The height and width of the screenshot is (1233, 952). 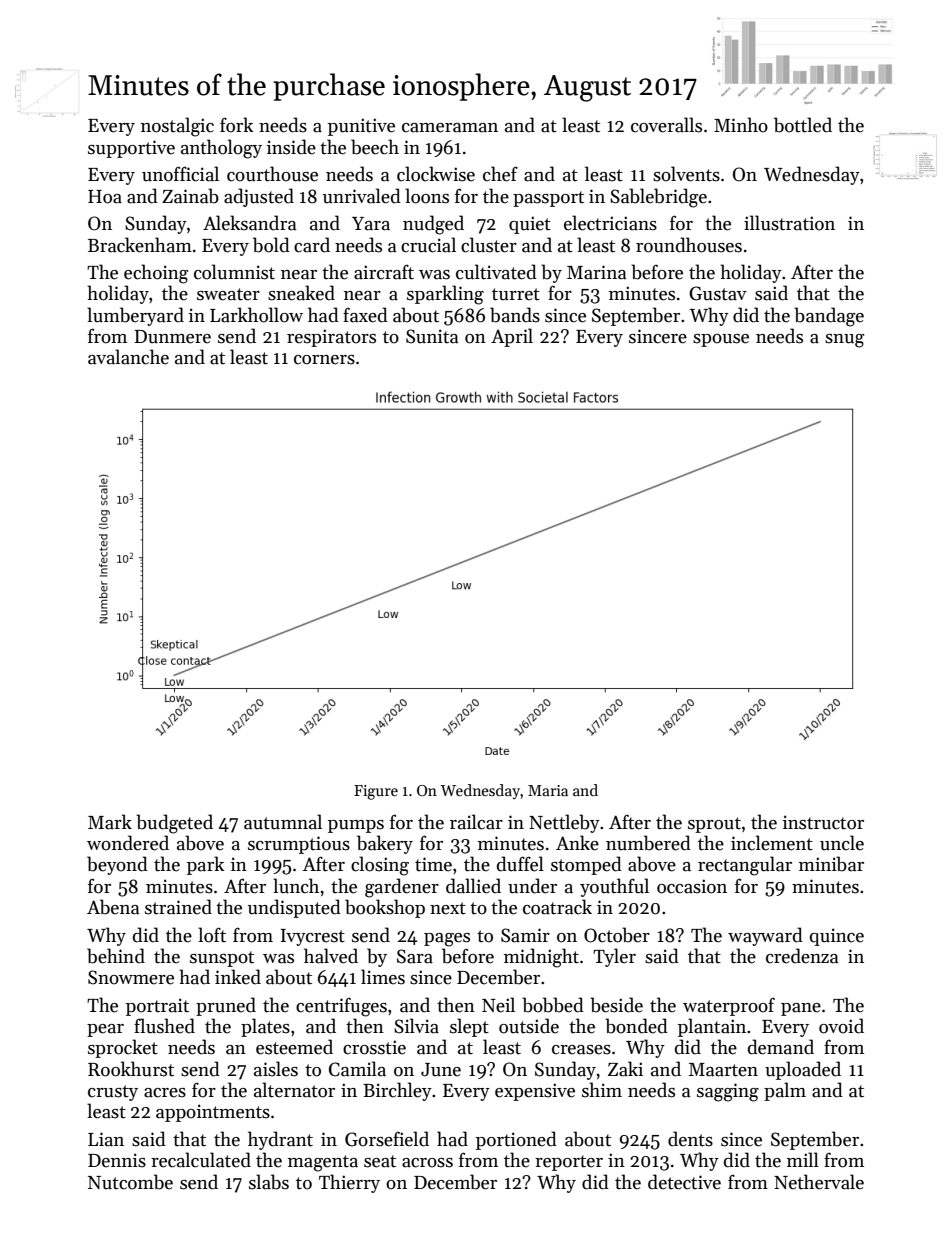 I want to click on sprout, so click(x=714, y=825).
